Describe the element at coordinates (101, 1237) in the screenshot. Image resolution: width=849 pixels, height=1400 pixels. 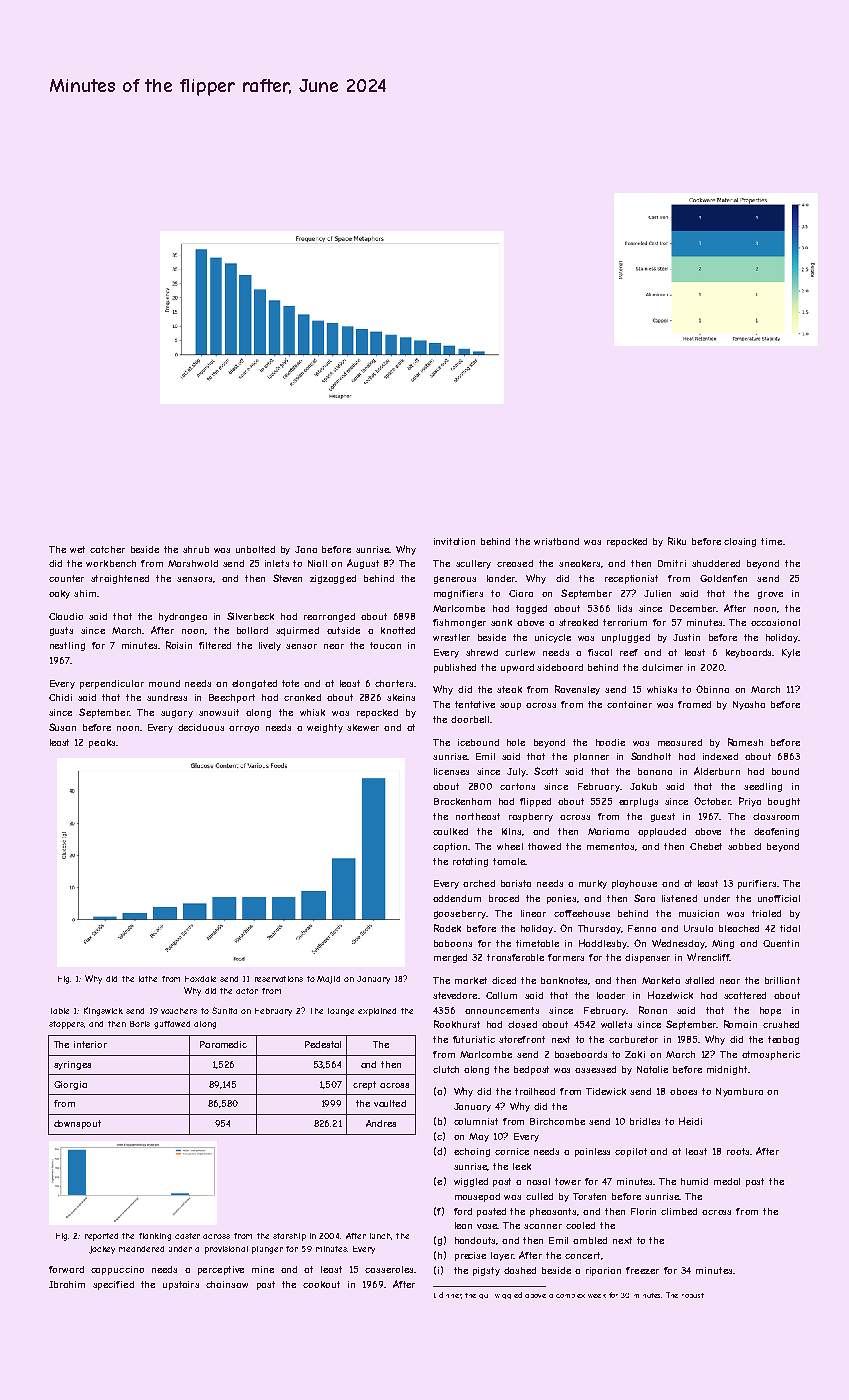
I see `reported` at that location.
